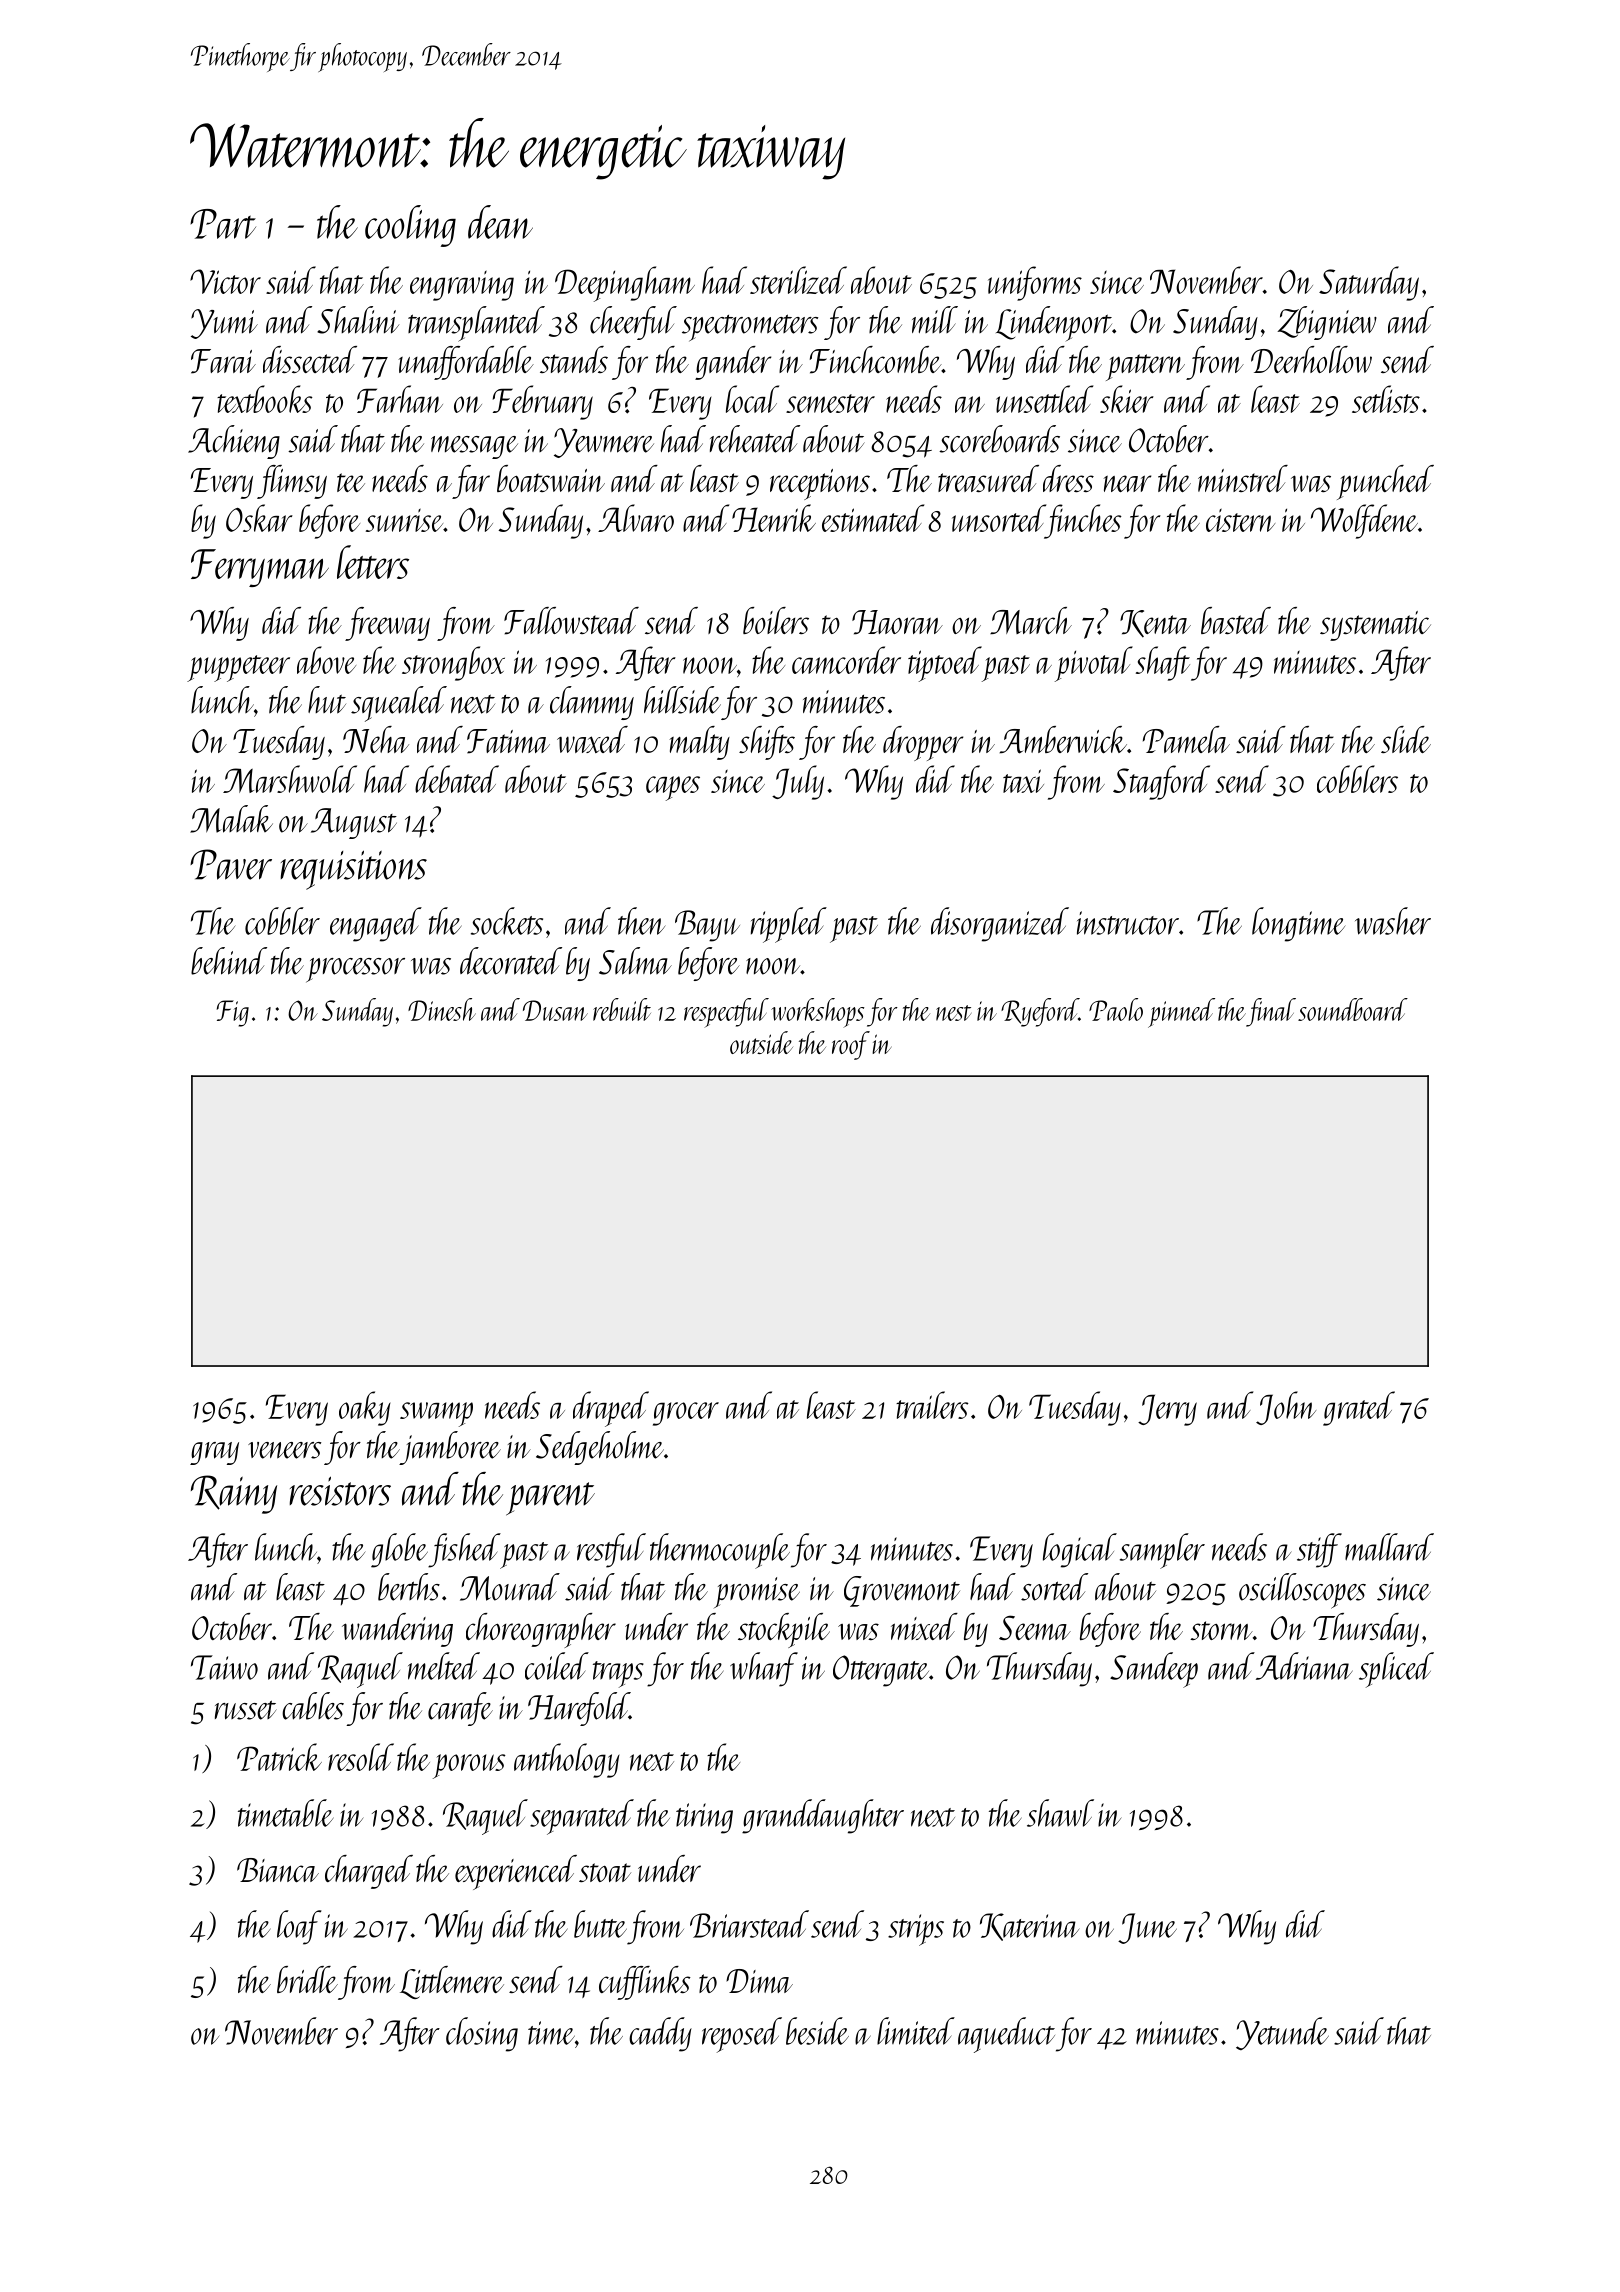 Image resolution: width=1620 pixels, height=2292 pixels. What do you see at coordinates (742, 2035) in the page?
I see `reposed` at bounding box center [742, 2035].
